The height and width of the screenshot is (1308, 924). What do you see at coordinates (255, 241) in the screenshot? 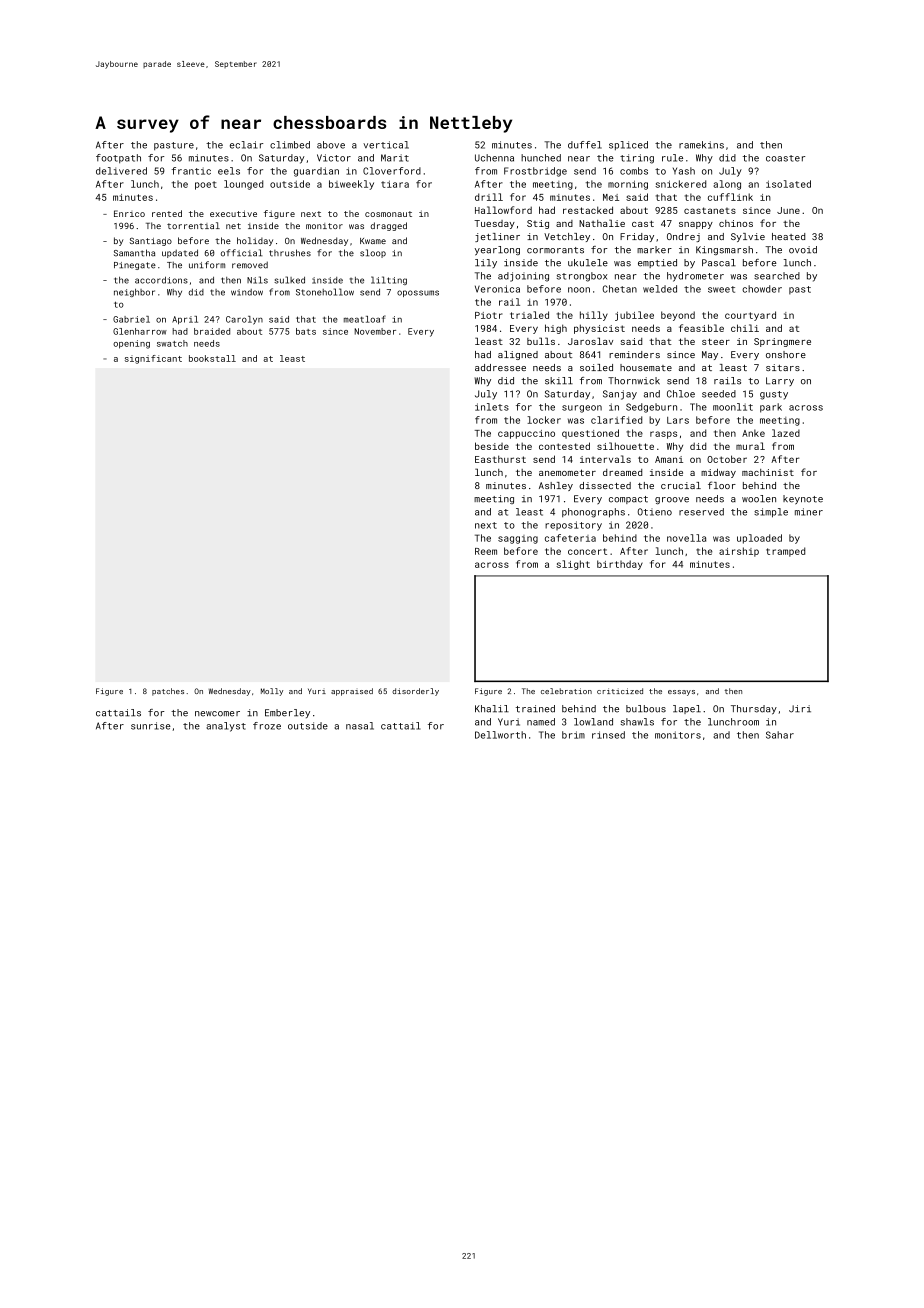
I see `holiday` at bounding box center [255, 241].
